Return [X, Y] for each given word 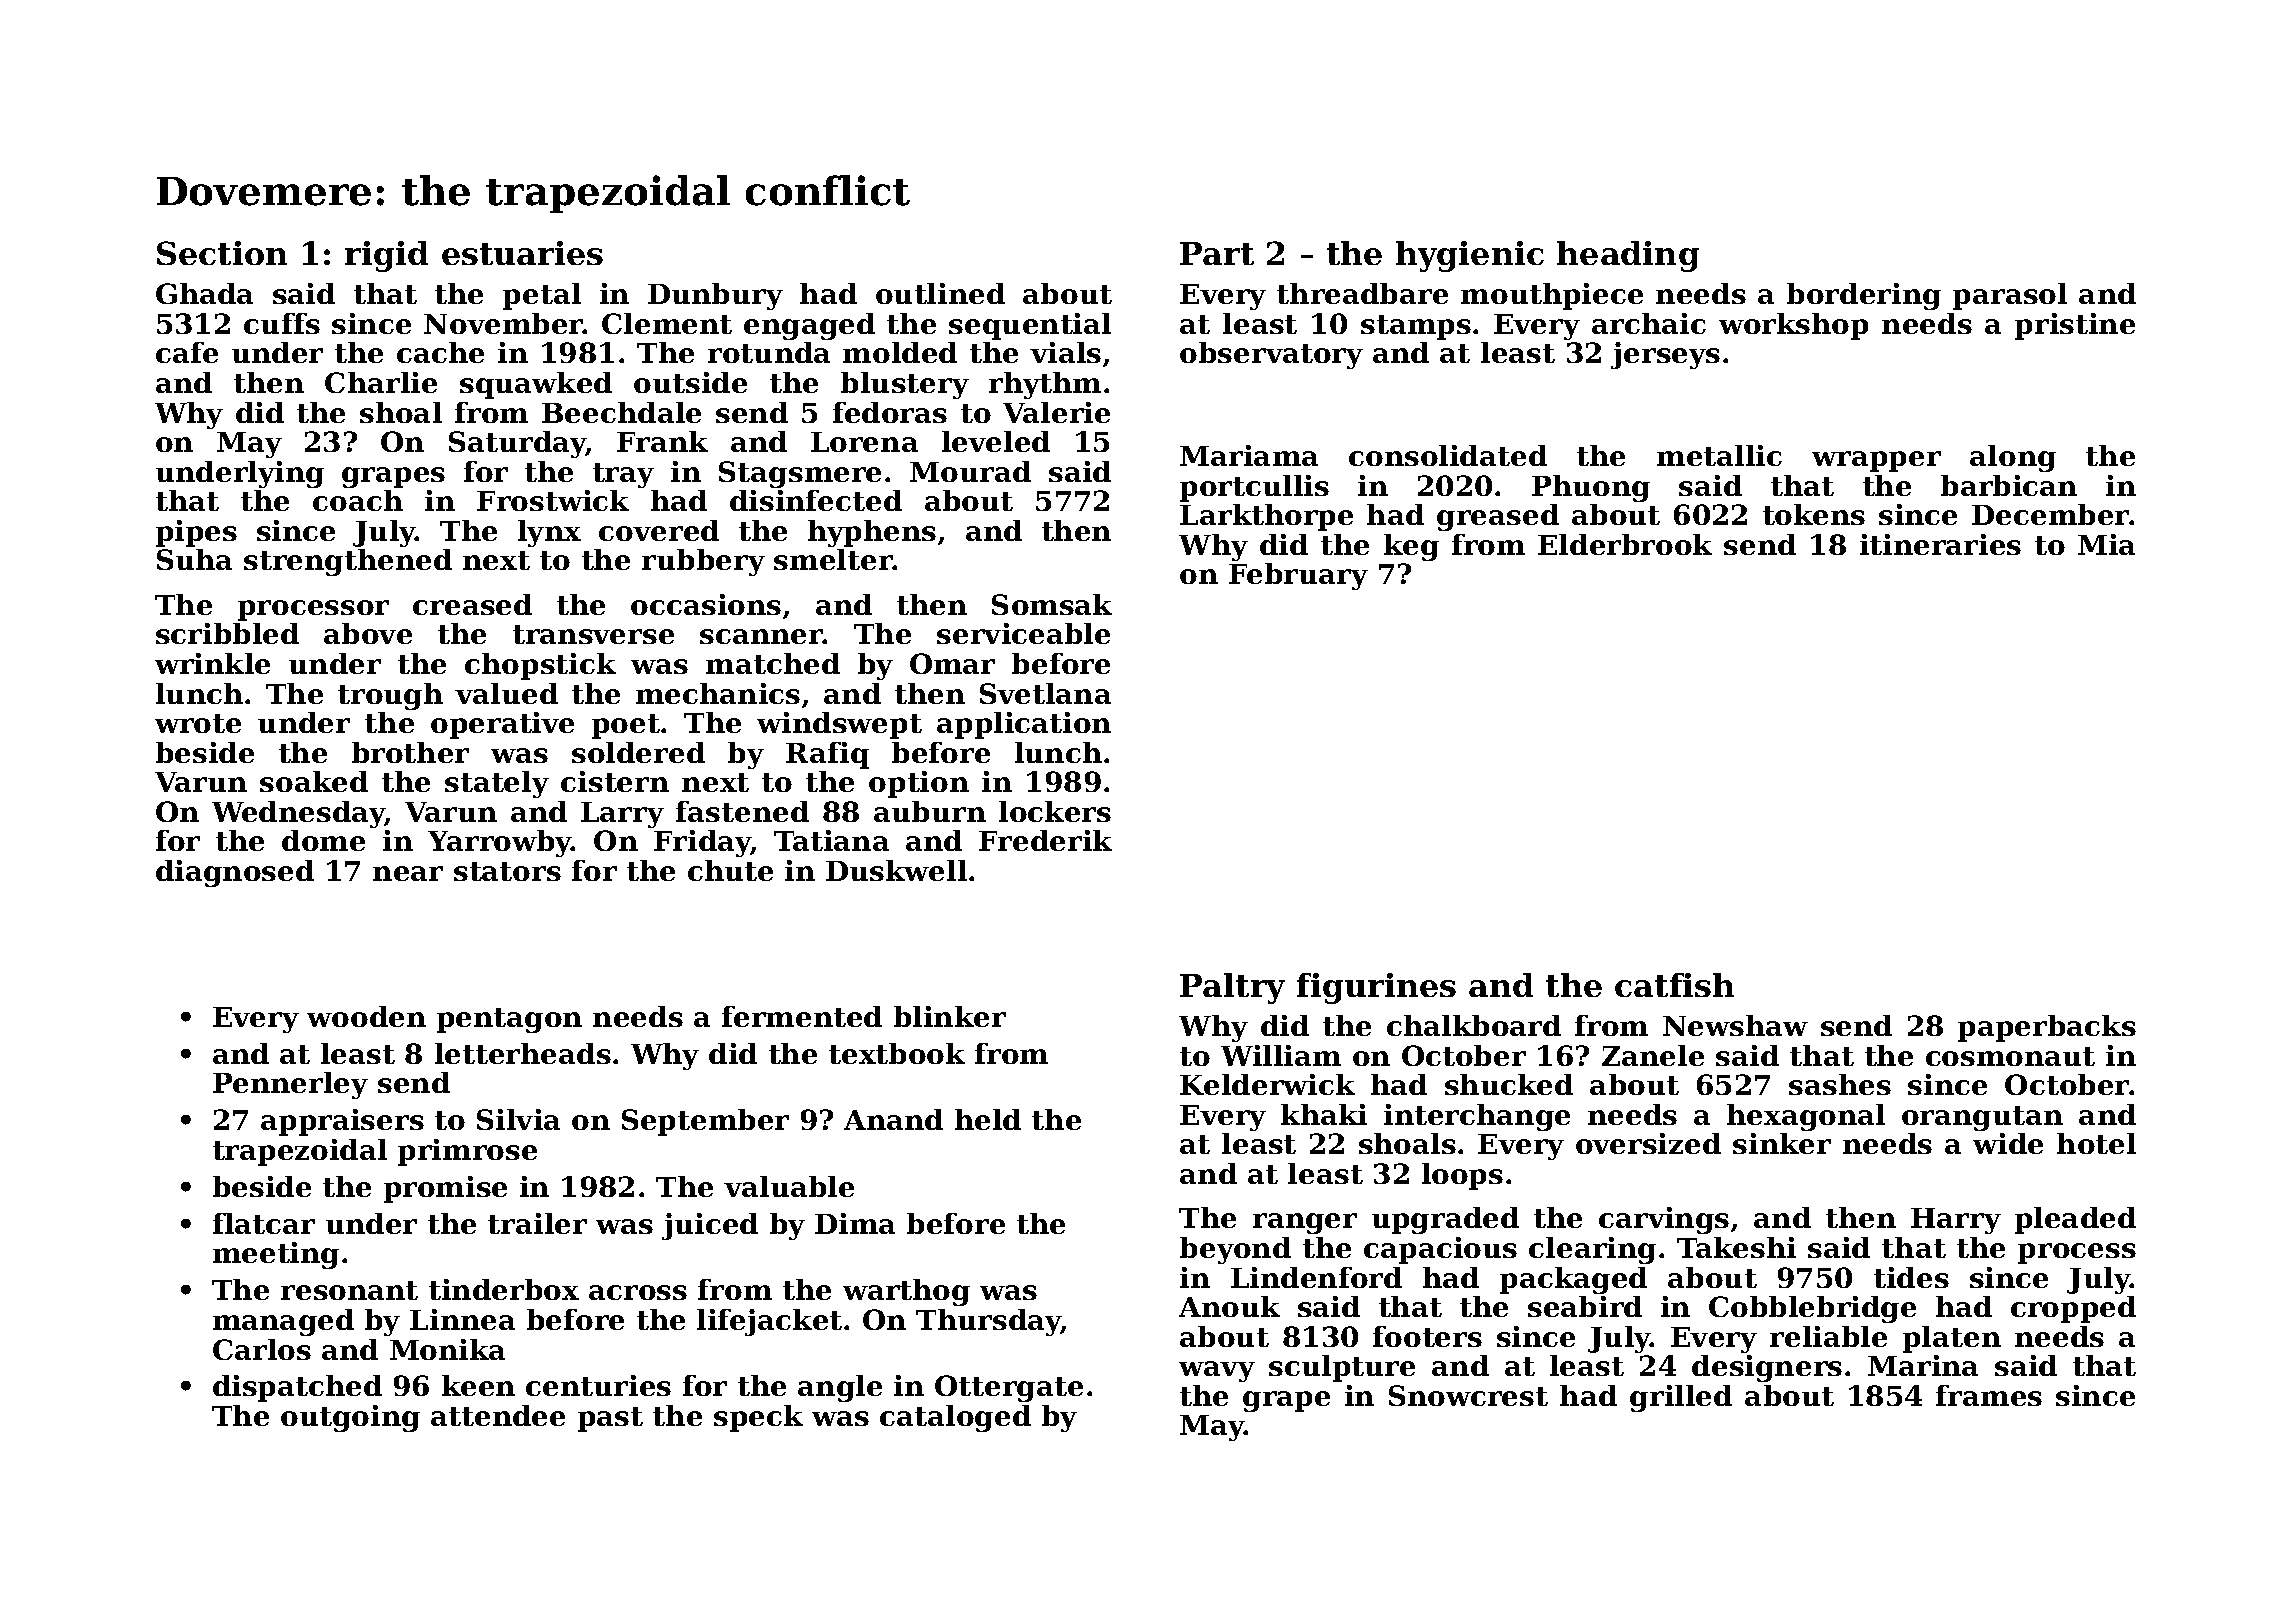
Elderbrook [1625, 544]
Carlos [262, 1349]
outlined [940, 293]
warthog [906, 1292]
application [1024, 725]
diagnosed [235, 873]
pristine [2075, 326]
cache [440, 352]
